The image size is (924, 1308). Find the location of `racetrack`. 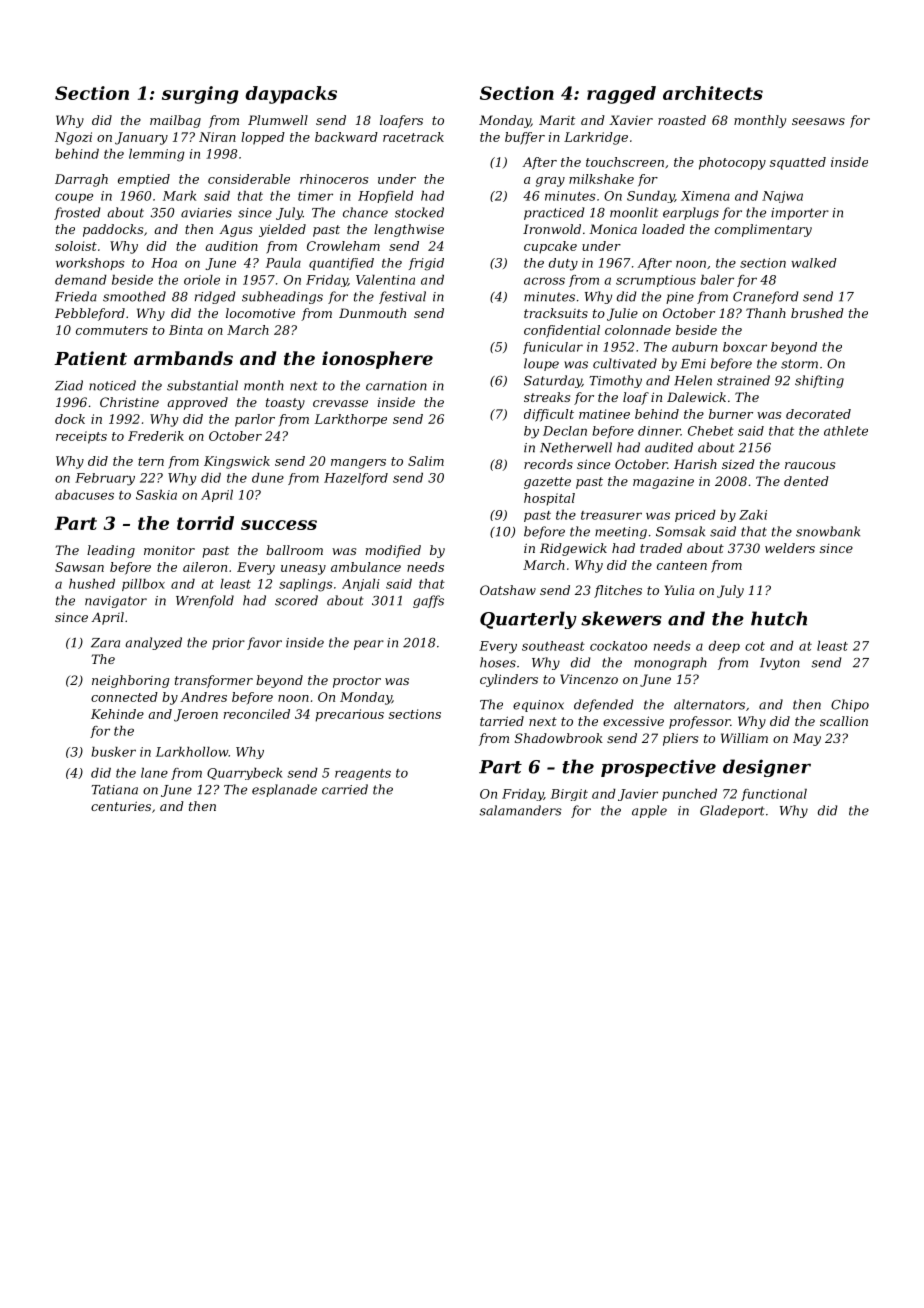

racetrack is located at coordinates (413, 137).
